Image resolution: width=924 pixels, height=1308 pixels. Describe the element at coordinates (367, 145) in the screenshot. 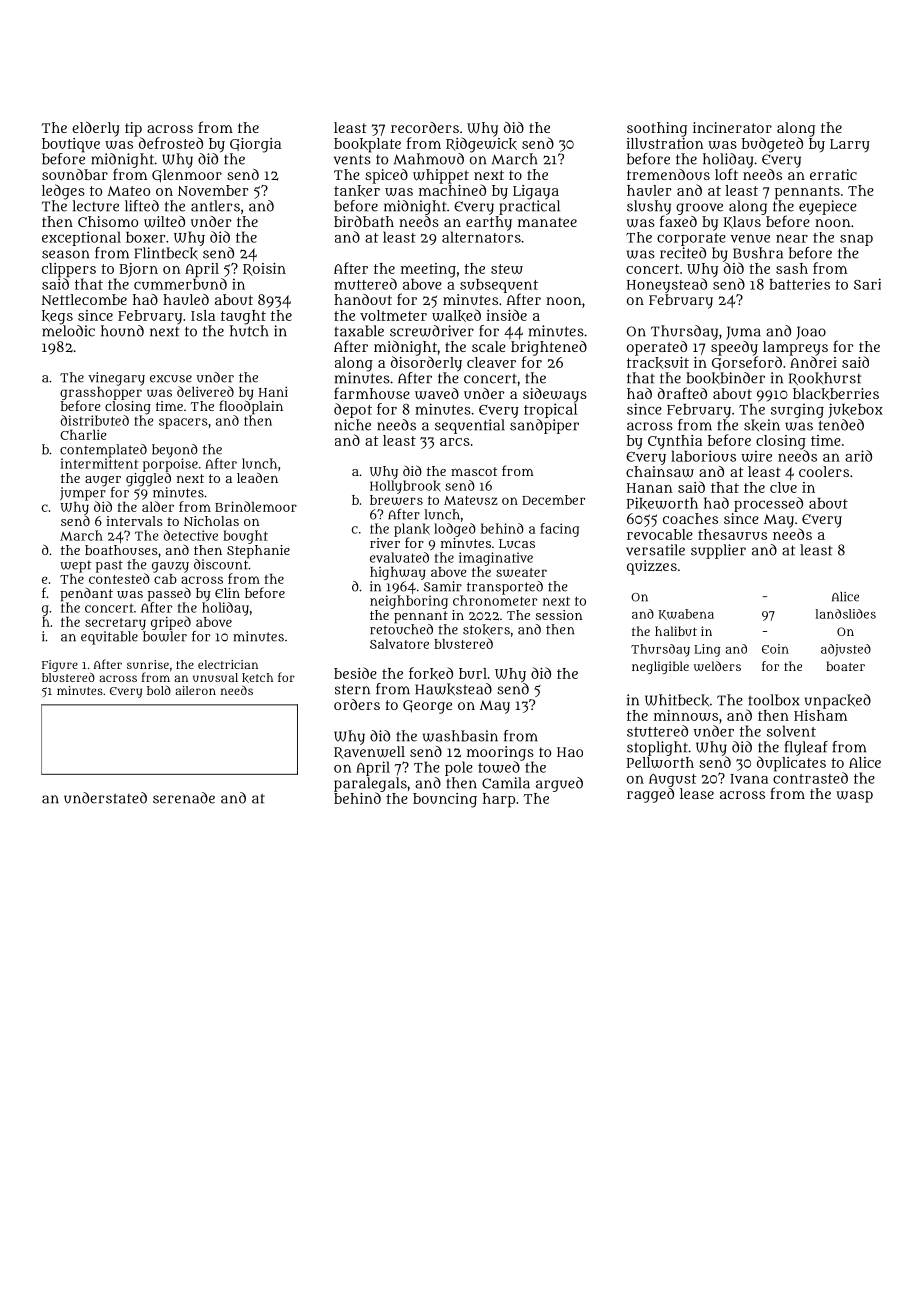

I see `bookplate` at that location.
